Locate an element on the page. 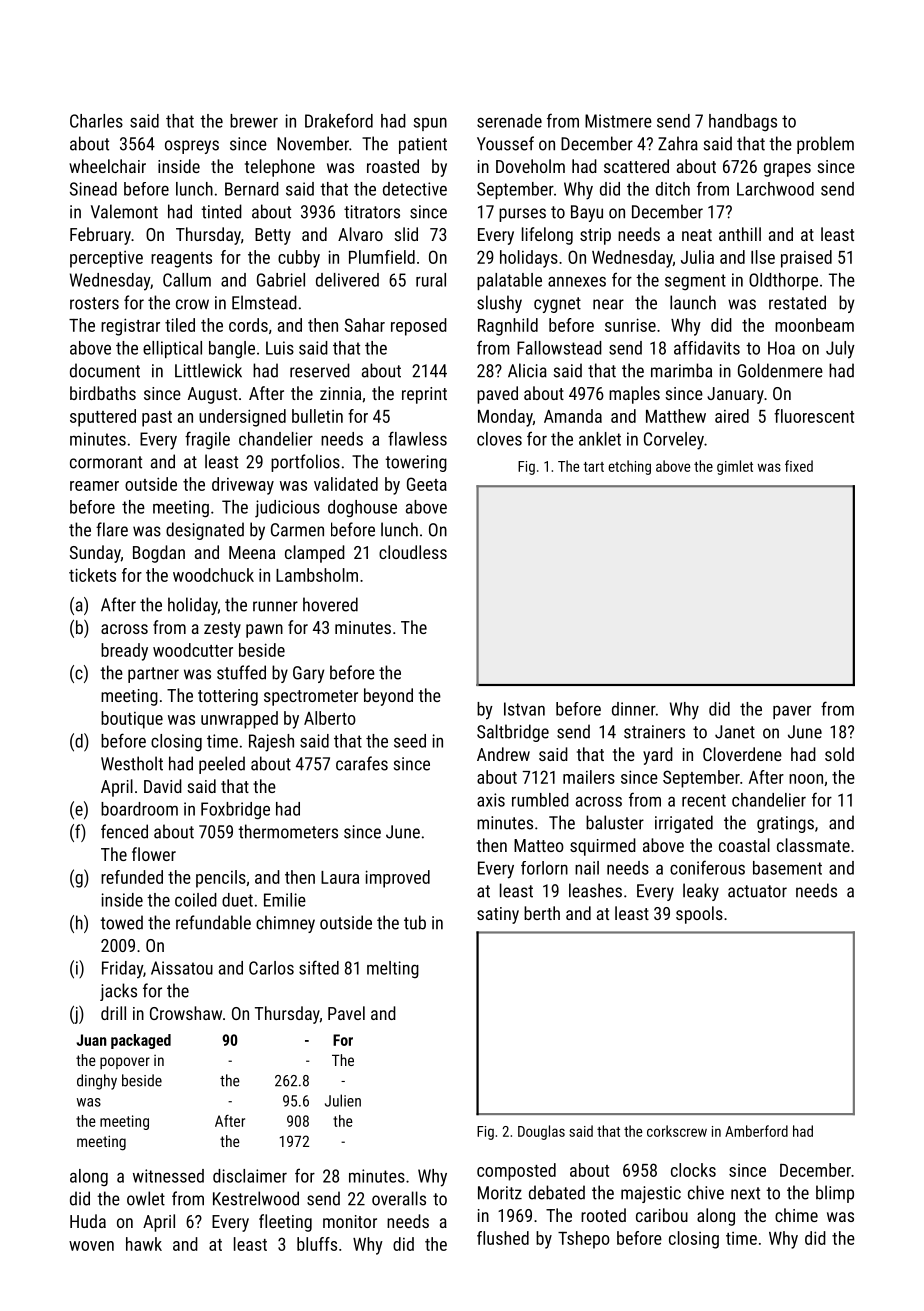  tub is located at coordinates (415, 922).
